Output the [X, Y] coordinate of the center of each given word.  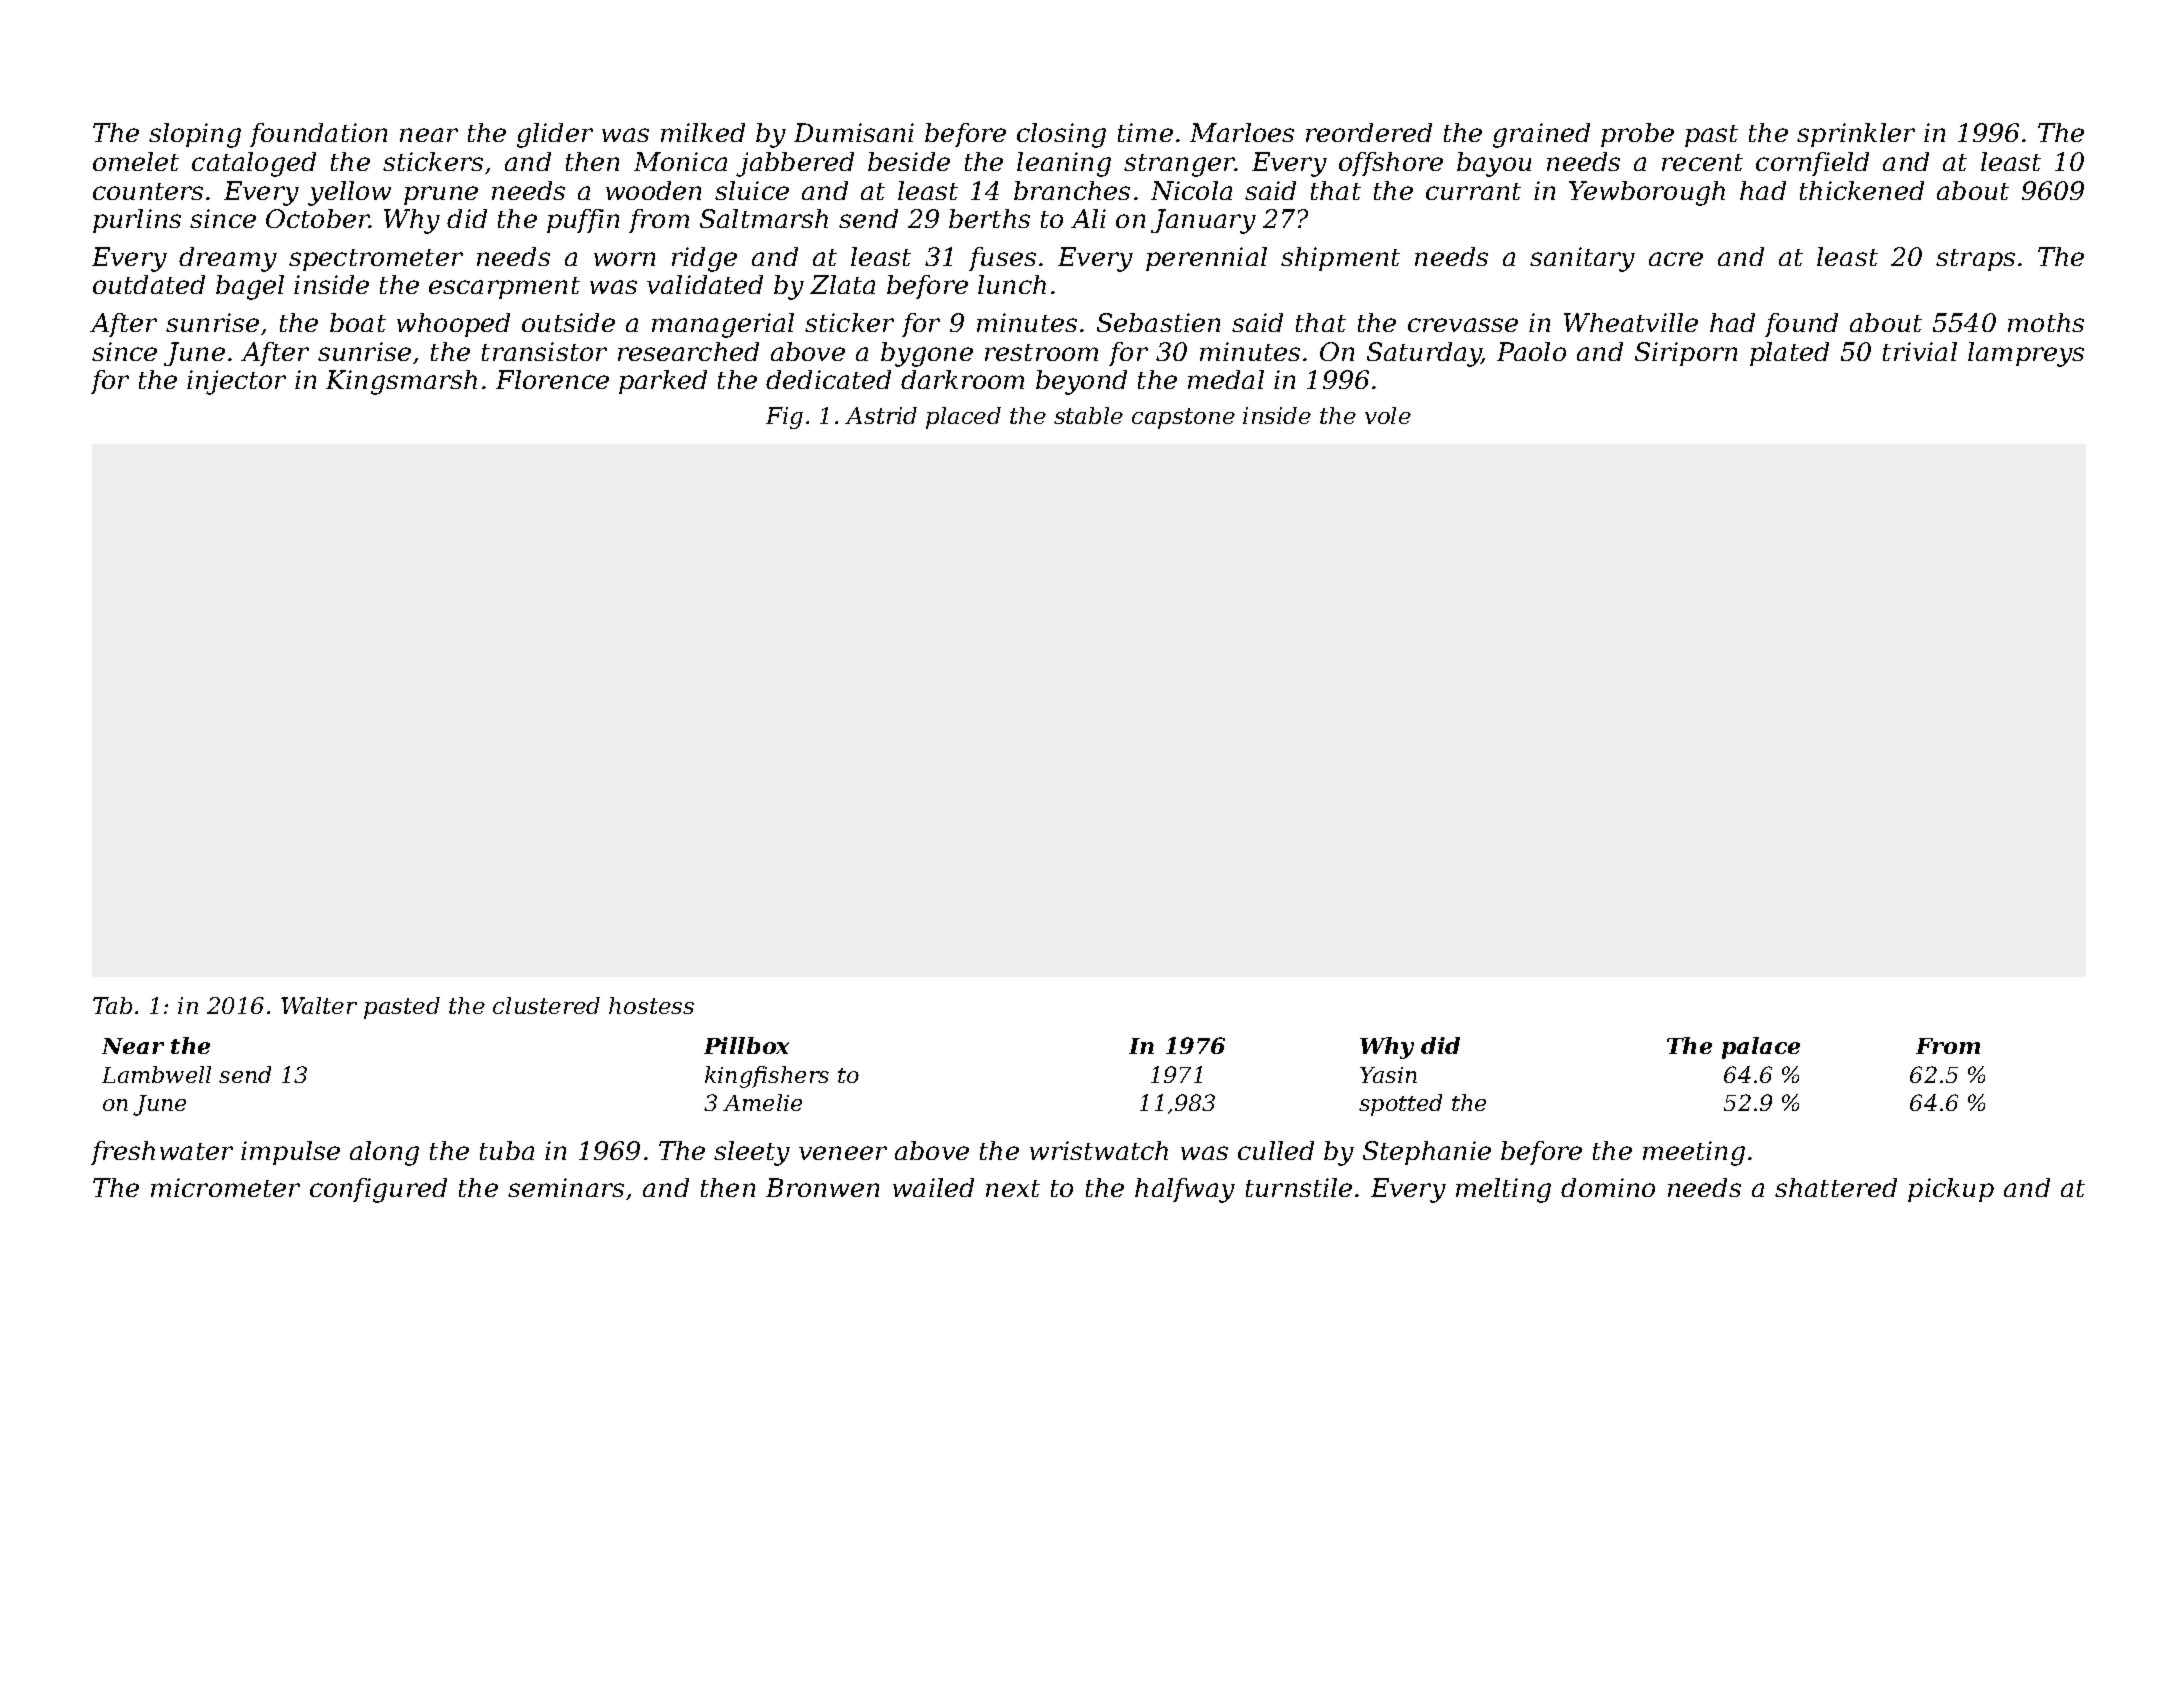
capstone [1183, 418]
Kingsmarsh [401, 382]
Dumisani [854, 132]
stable [1088, 415]
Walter [319, 1005]
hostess [651, 1005]
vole [1388, 415]
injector [236, 382]
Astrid [881, 415]
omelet [136, 161]
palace [1761, 1048]
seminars [566, 1187]
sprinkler [1856, 135]
